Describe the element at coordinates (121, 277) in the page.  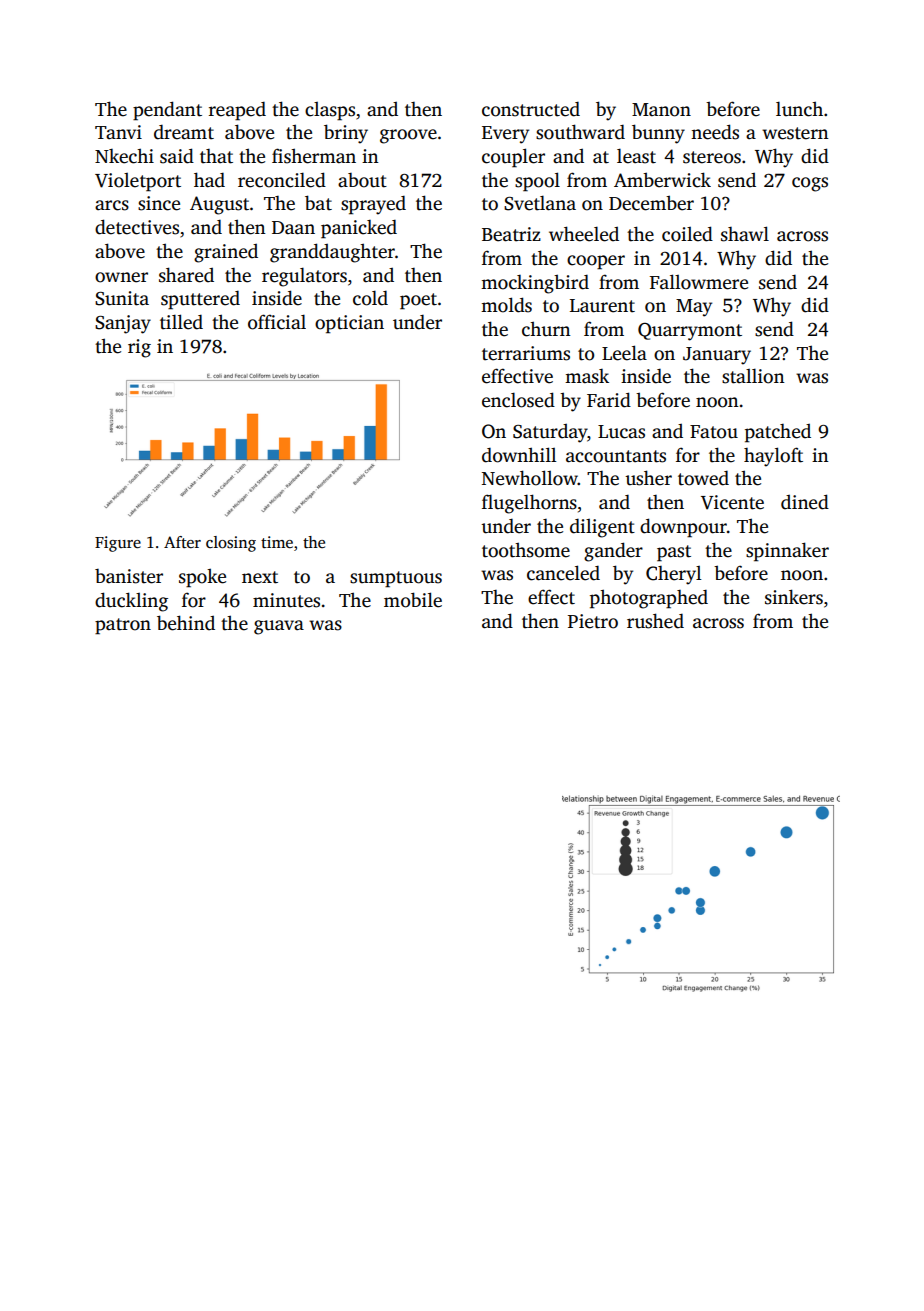
I see `owner` at that location.
